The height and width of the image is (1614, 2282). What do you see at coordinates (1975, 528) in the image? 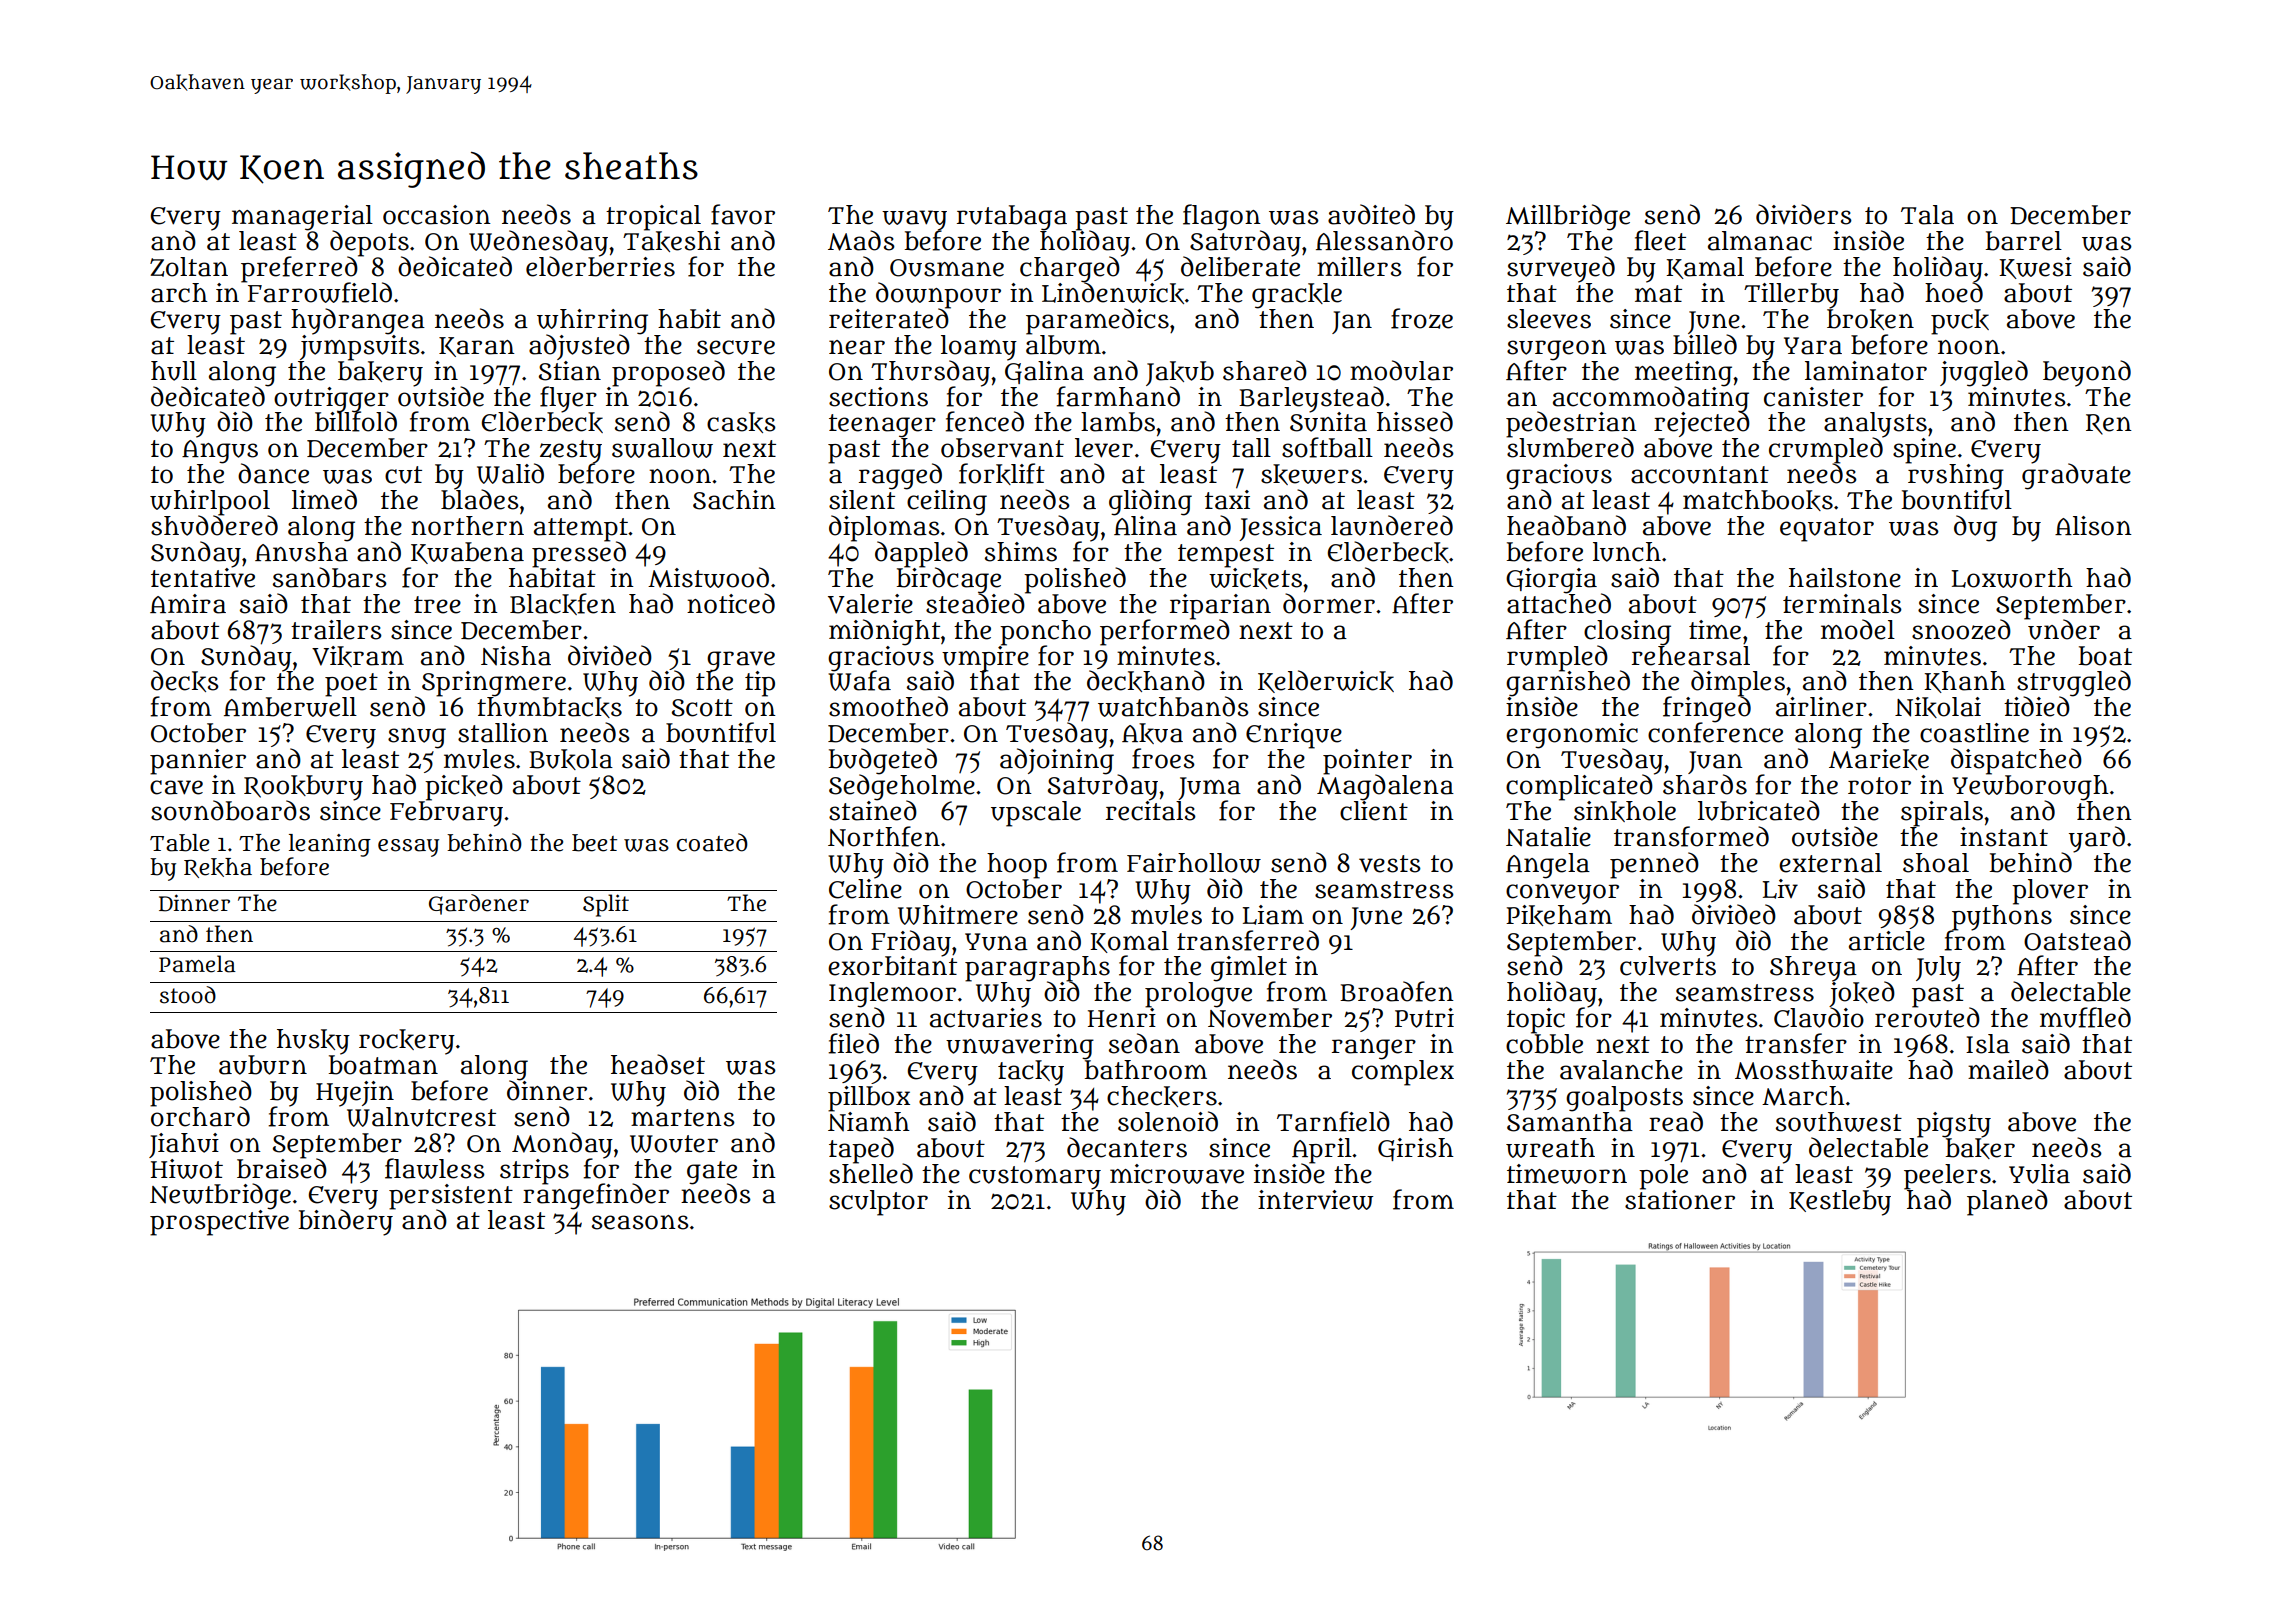
I see `dug` at bounding box center [1975, 528].
